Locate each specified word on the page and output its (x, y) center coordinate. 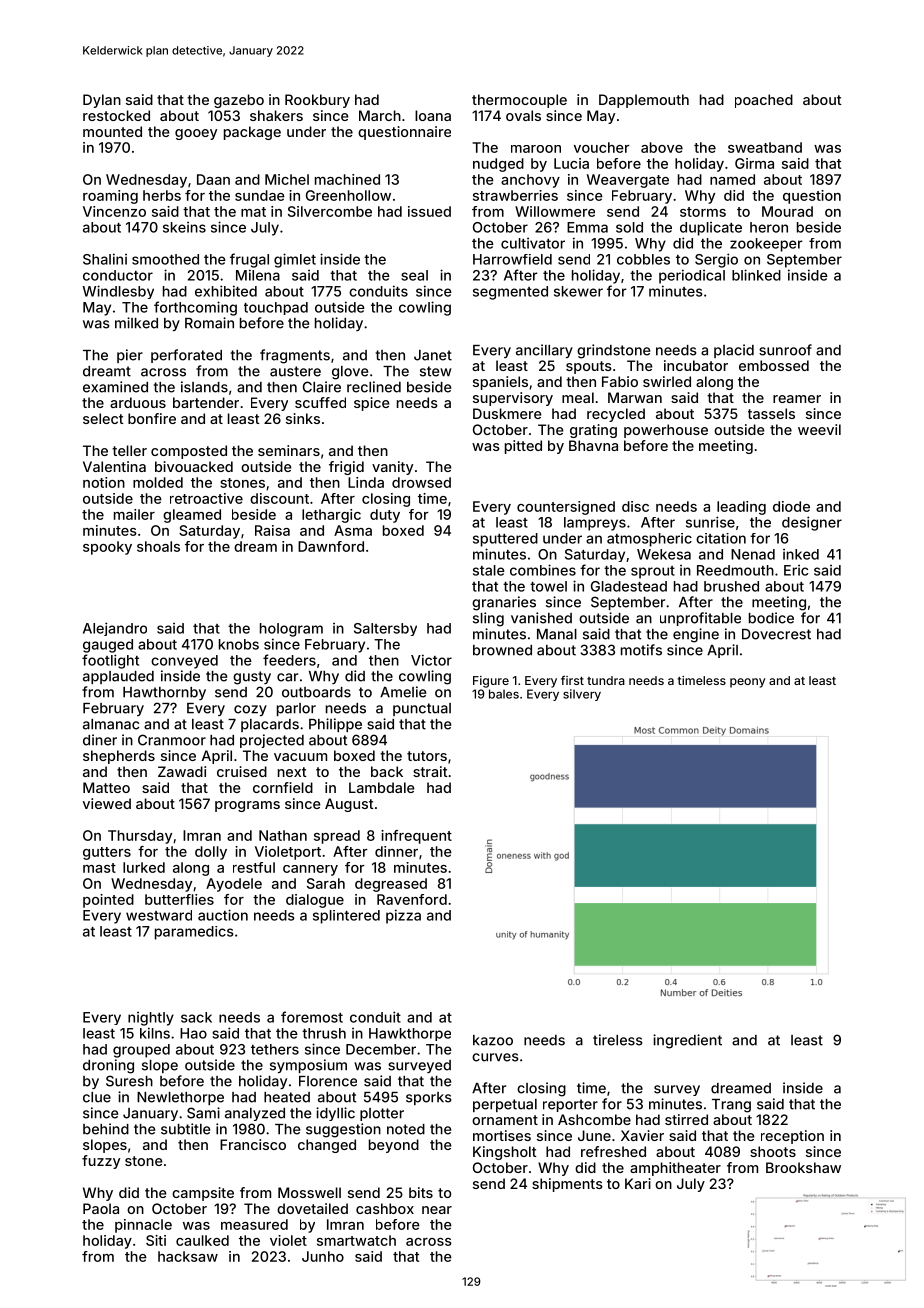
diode (791, 506)
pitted (523, 447)
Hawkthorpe (410, 1034)
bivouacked (194, 466)
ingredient (687, 1041)
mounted (112, 131)
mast (99, 868)
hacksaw (188, 1256)
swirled (667, 381)
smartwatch (356, 1240)
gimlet (295, 260)
